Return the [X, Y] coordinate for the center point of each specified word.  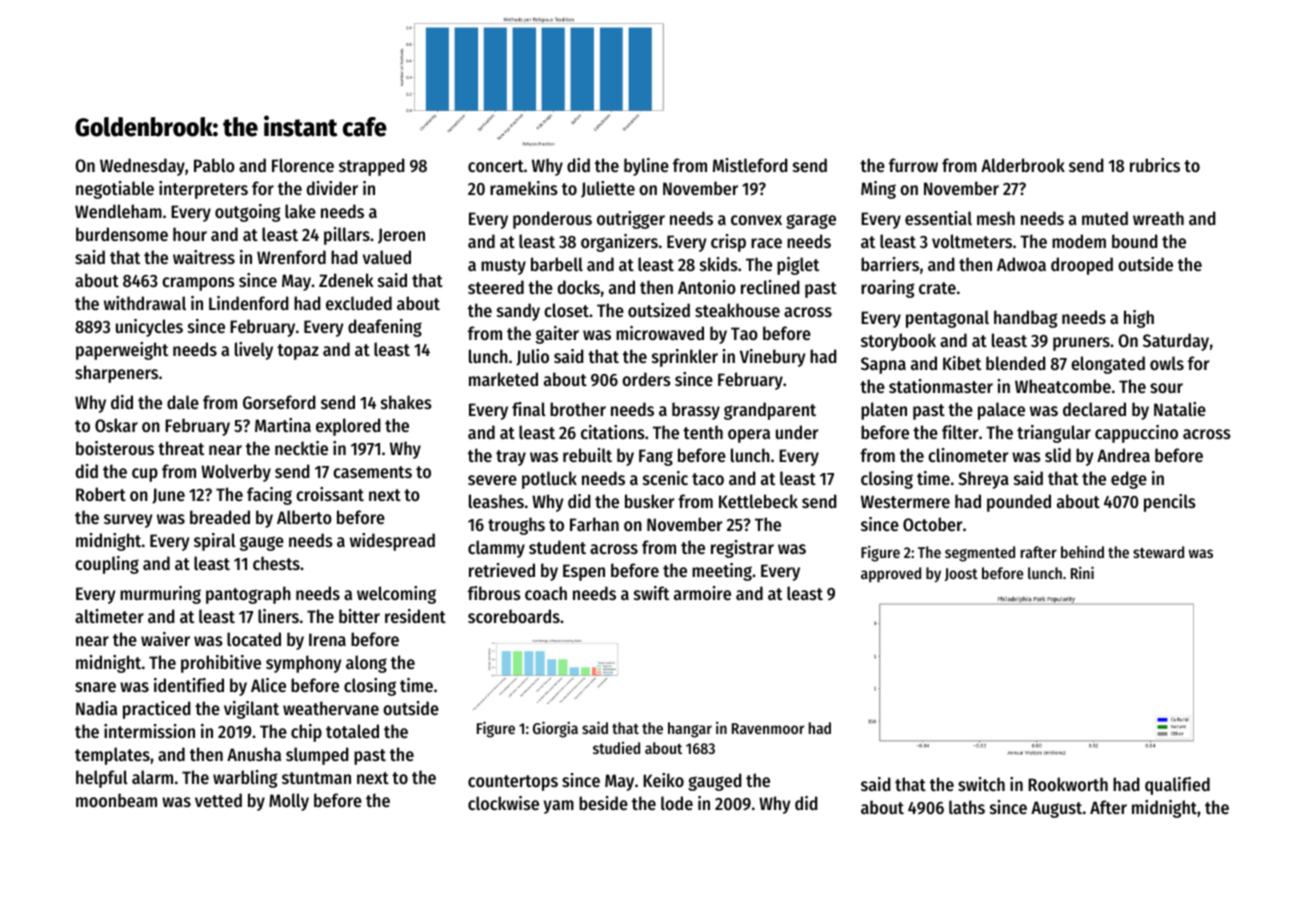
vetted [218, 800]
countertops [513, 783]
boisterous [115, 448]
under [797, 432]
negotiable [115, 190]
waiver [165, 639]
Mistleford [750, 165]
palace [1001, 411]
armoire [702, 593]
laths [967, 807]
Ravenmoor [768, 728]
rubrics [1155, 165]
